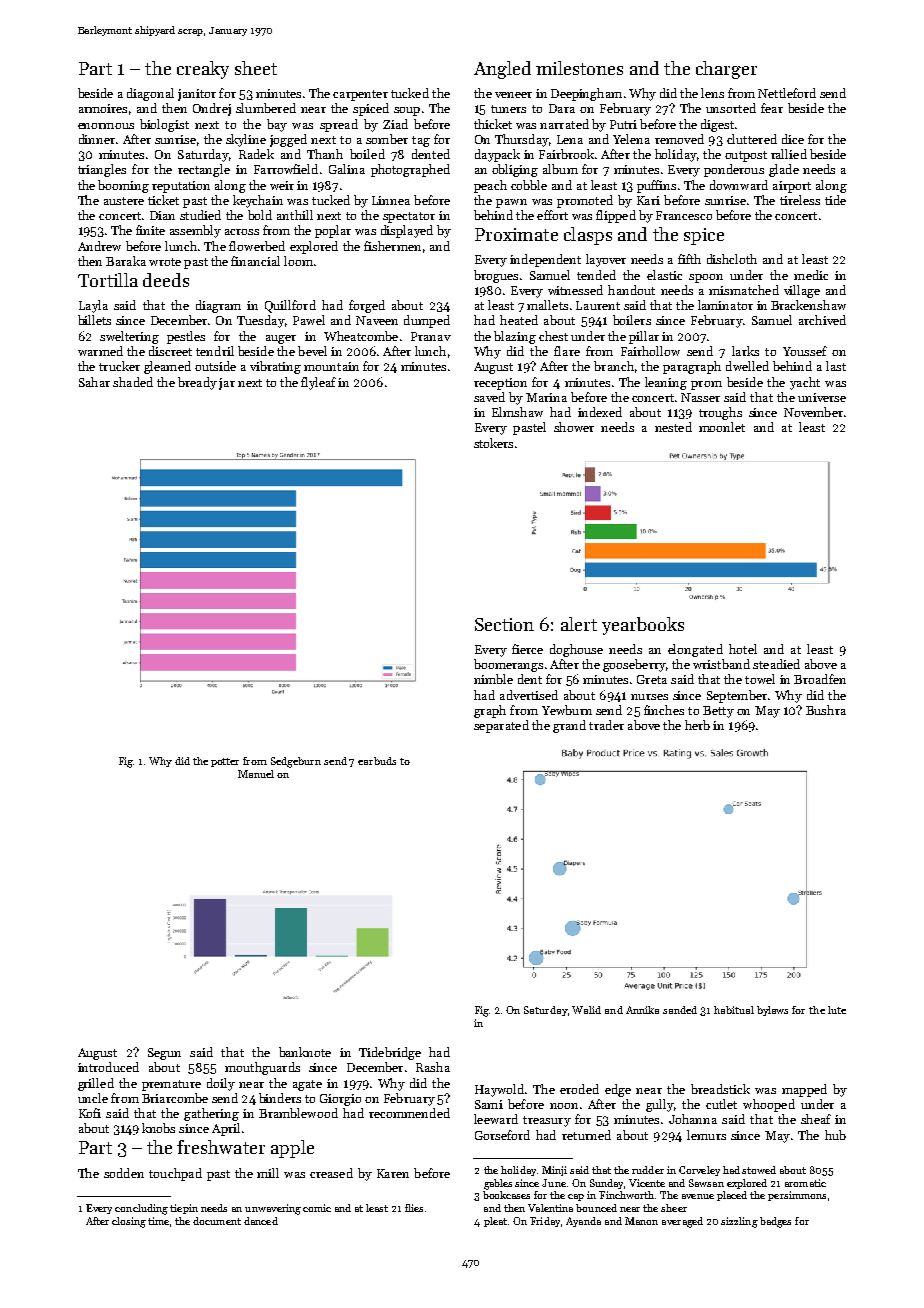 The image size is (924, 1308). I want to click on jar, so click(227, 384).
